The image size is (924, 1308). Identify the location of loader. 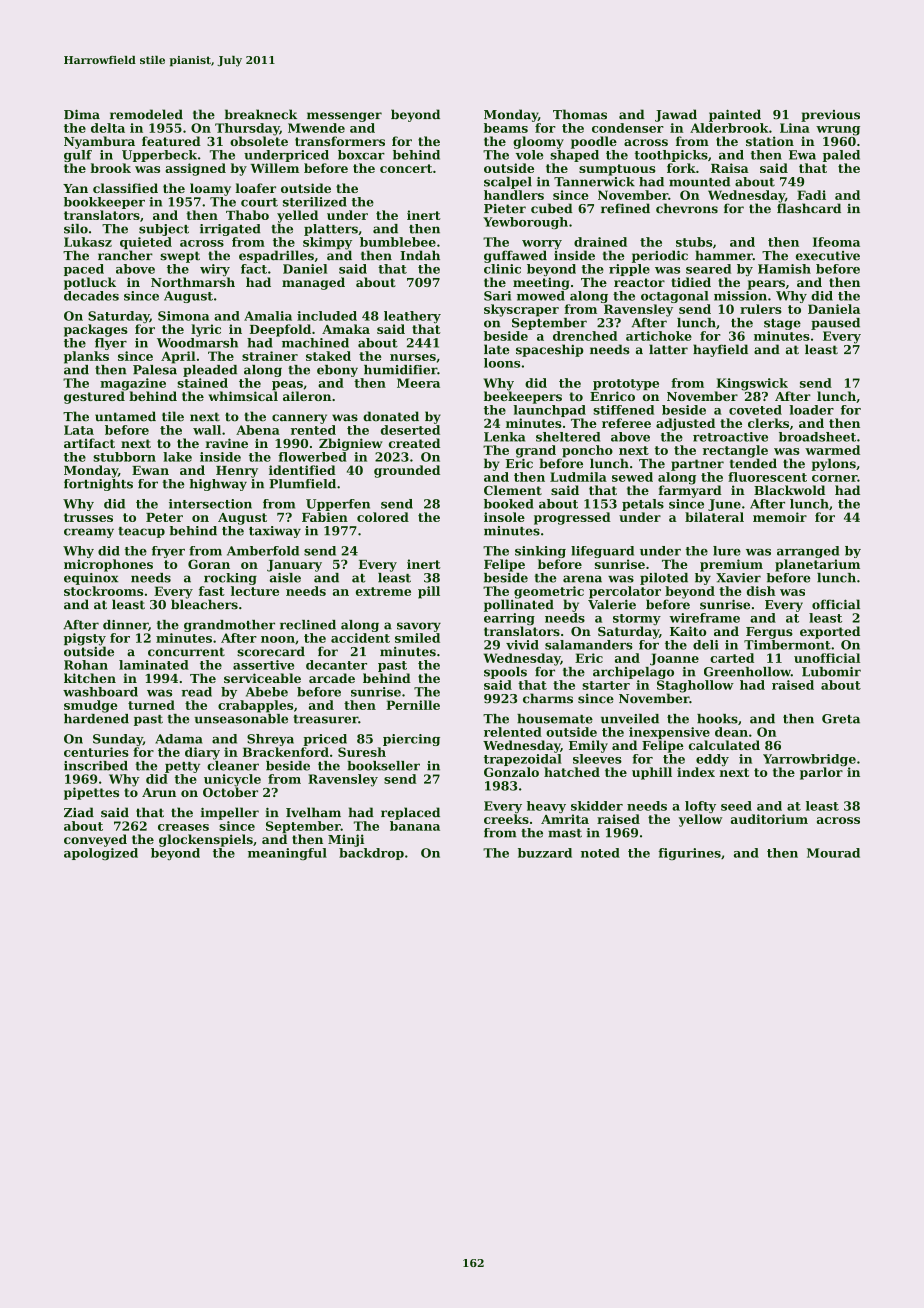
(812, 410).
